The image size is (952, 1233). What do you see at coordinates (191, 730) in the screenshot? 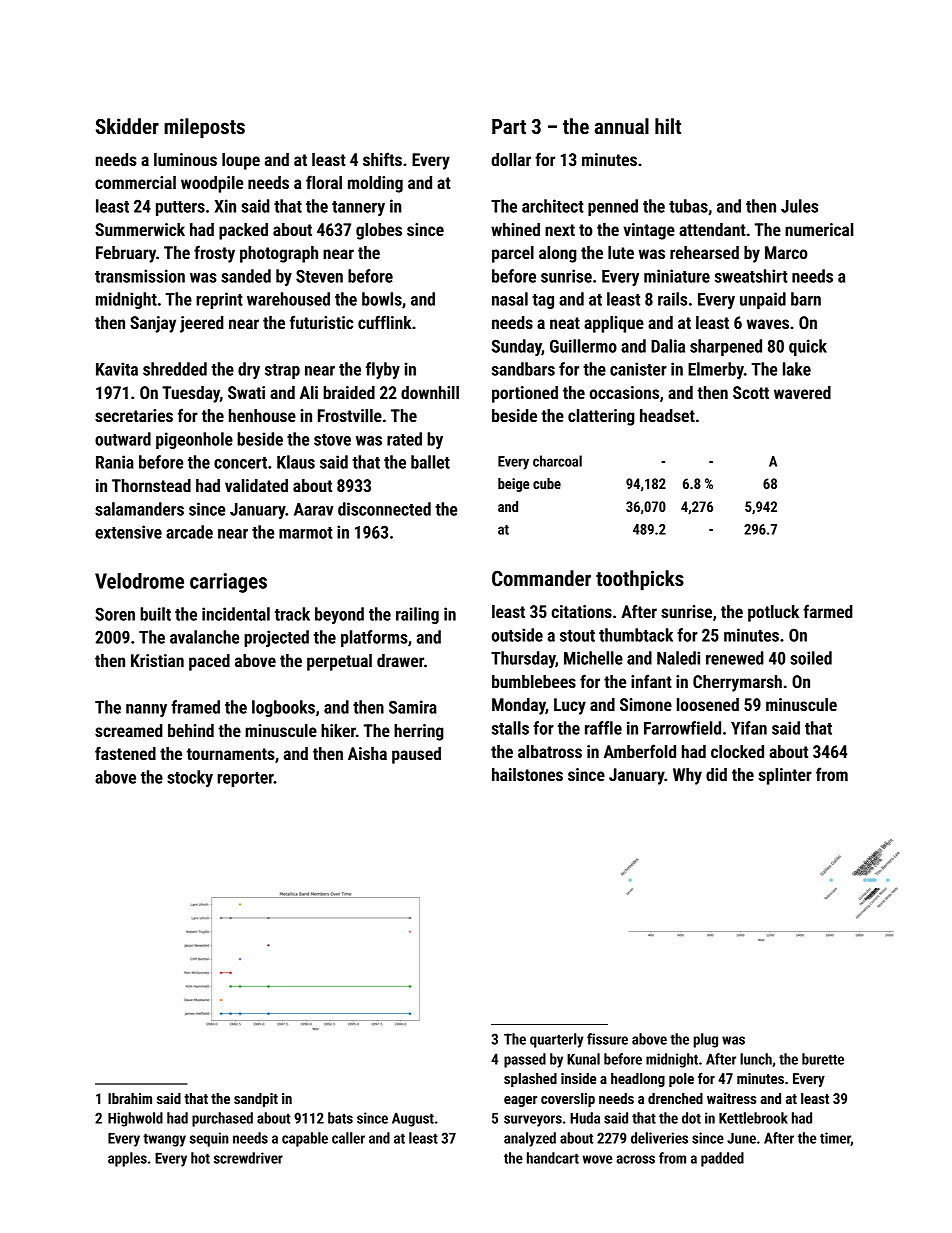
I see `behind` at bounding box center [191, 730].
